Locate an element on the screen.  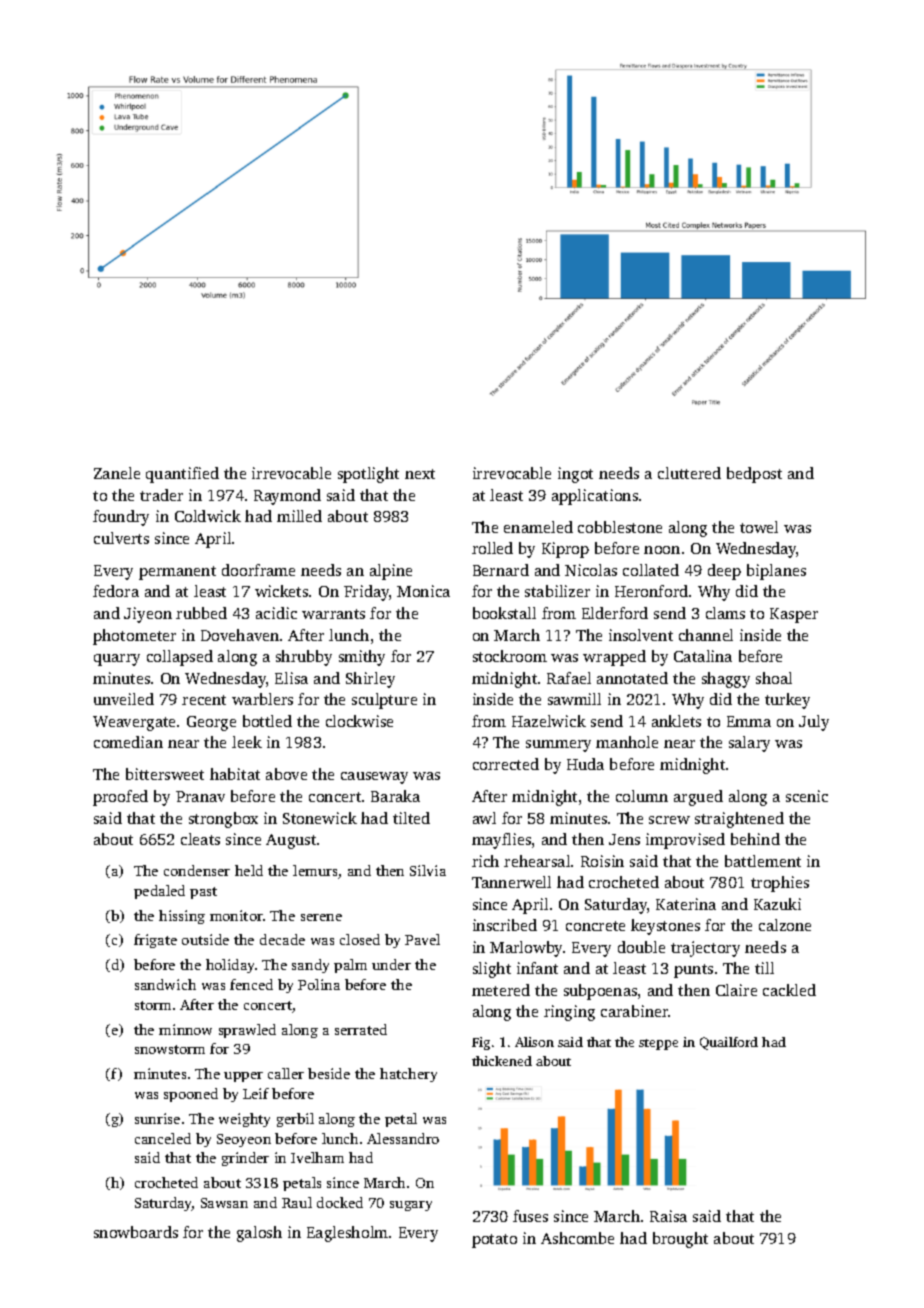
ingot is located at coordinates (575, 475).
